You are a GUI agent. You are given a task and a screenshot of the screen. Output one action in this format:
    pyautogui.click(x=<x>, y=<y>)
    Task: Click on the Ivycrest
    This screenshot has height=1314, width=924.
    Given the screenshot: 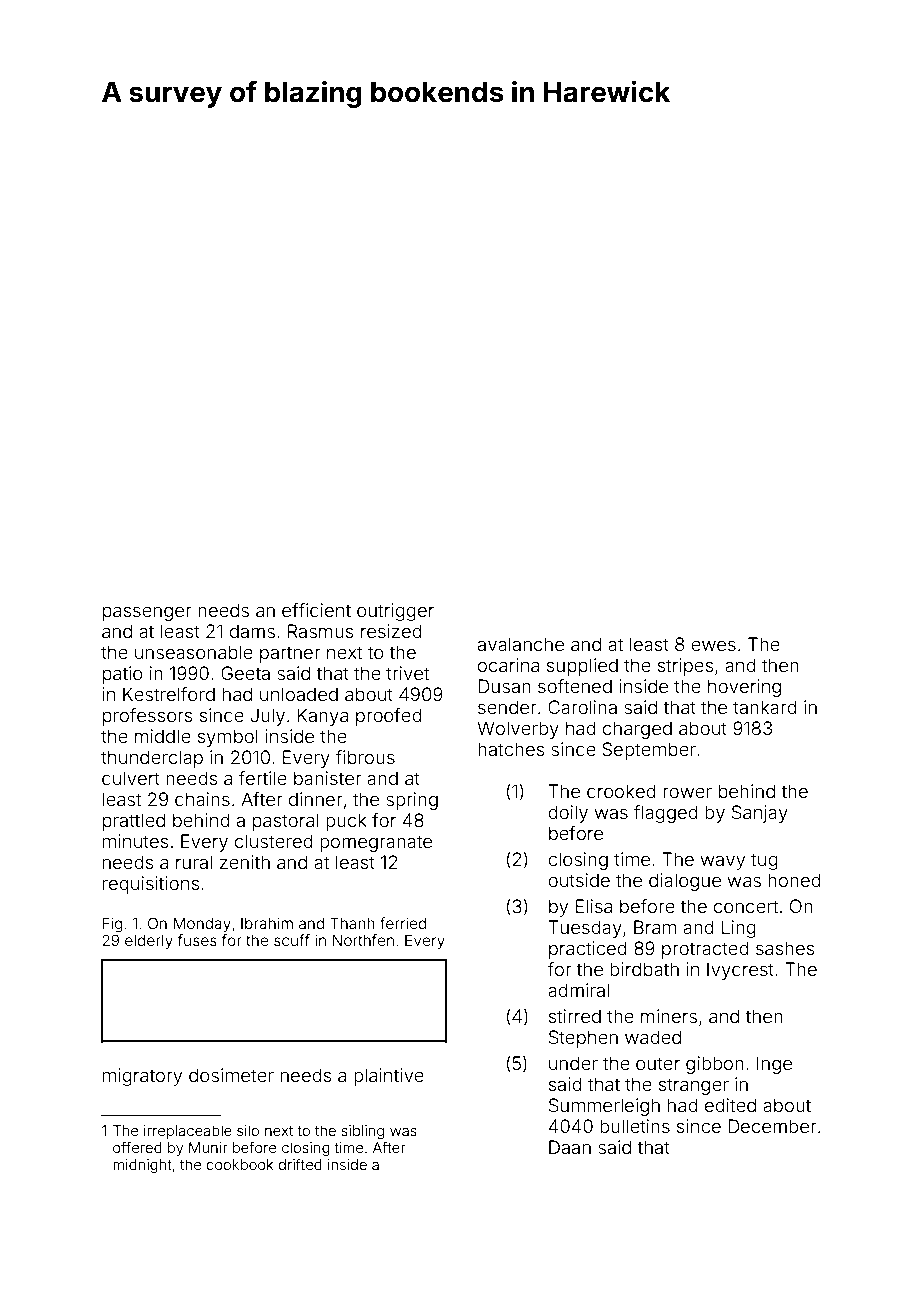 What is the action you would take?
    pyautogui.click(x=740, y=971)
